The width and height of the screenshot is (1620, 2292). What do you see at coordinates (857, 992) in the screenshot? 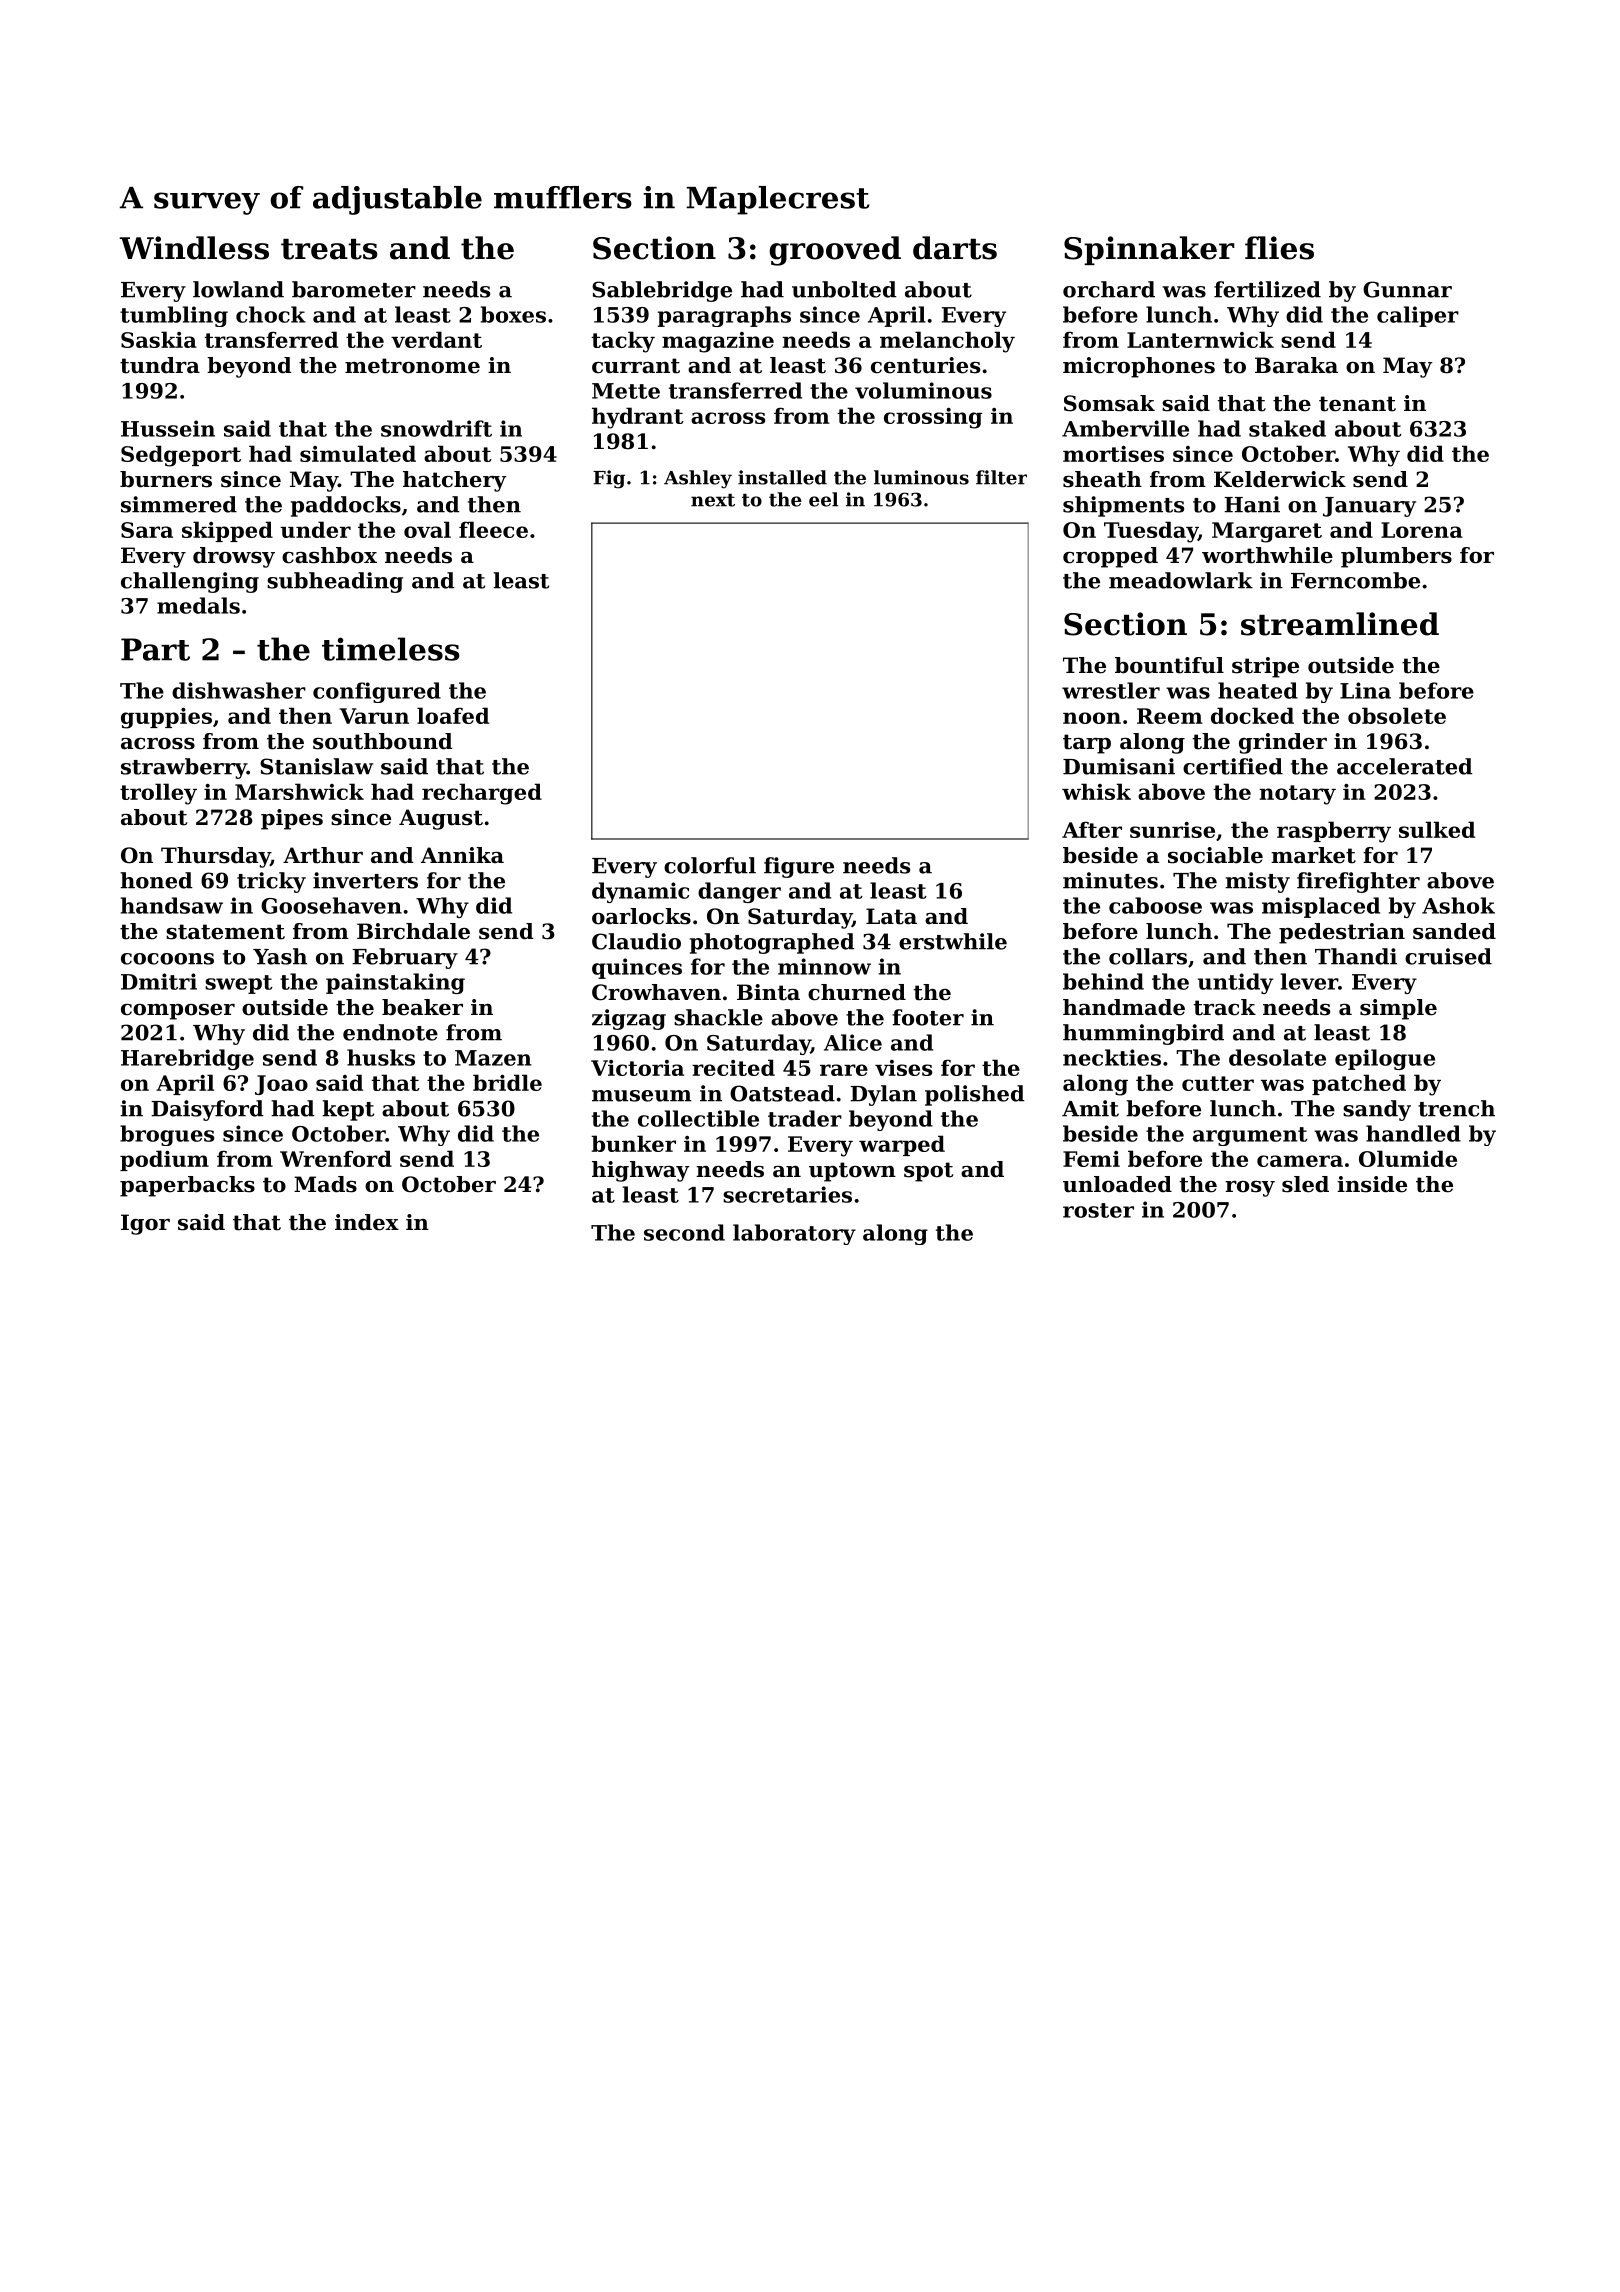
I see `churned` at bounding box center [857, 992].
